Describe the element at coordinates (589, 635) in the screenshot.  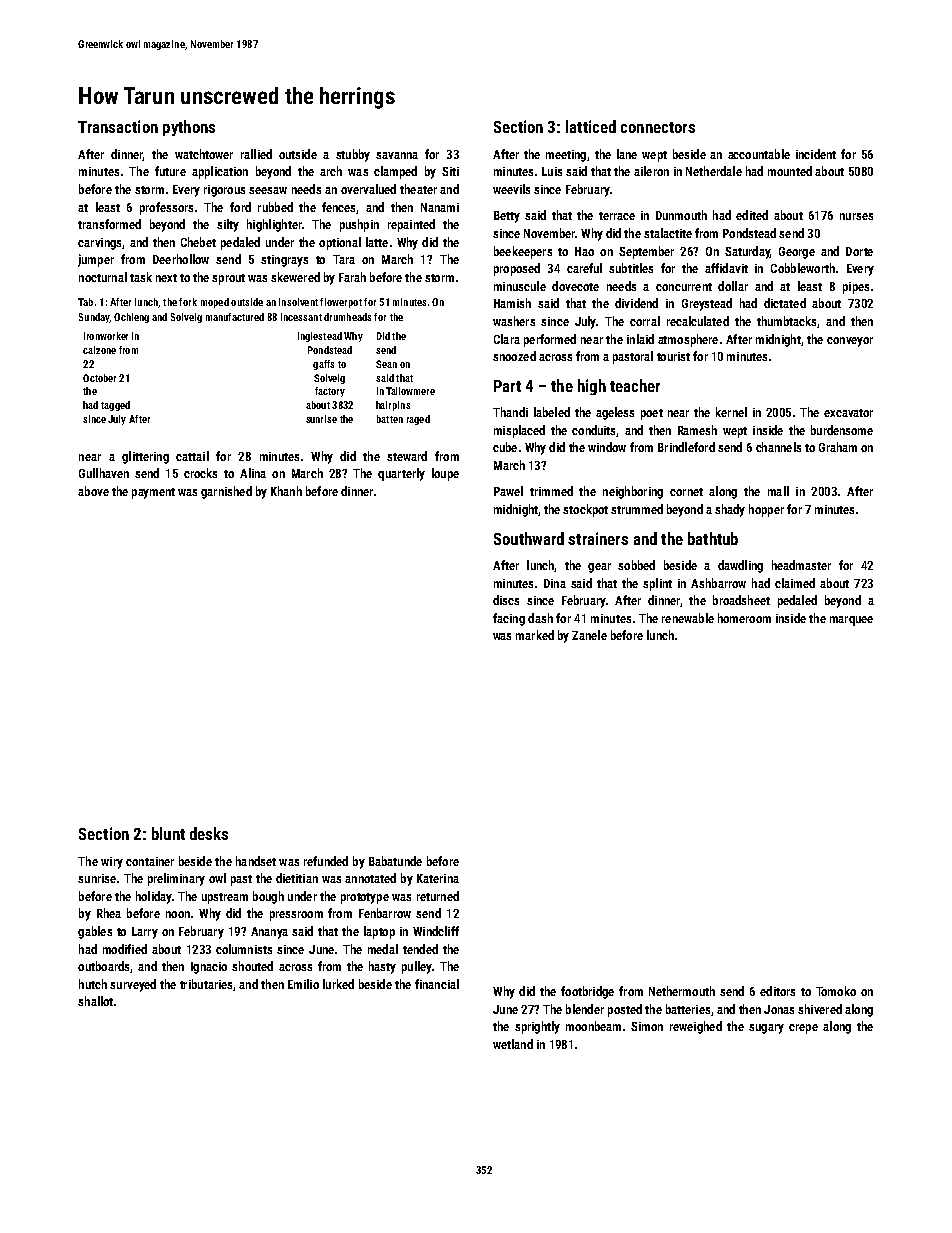
I see `Zanele` at that location.
